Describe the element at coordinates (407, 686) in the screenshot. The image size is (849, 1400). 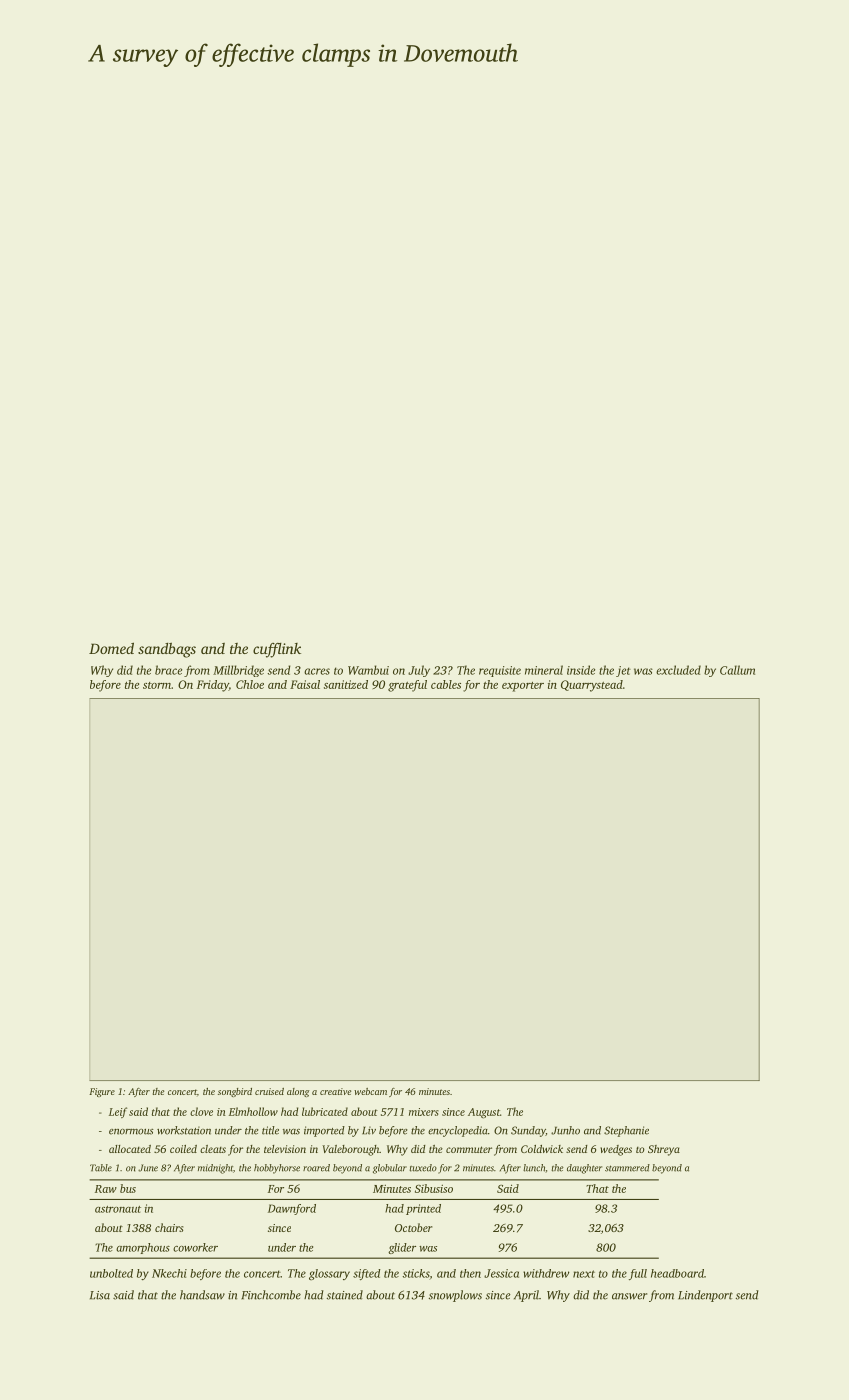
I see `grateful` at that location.
